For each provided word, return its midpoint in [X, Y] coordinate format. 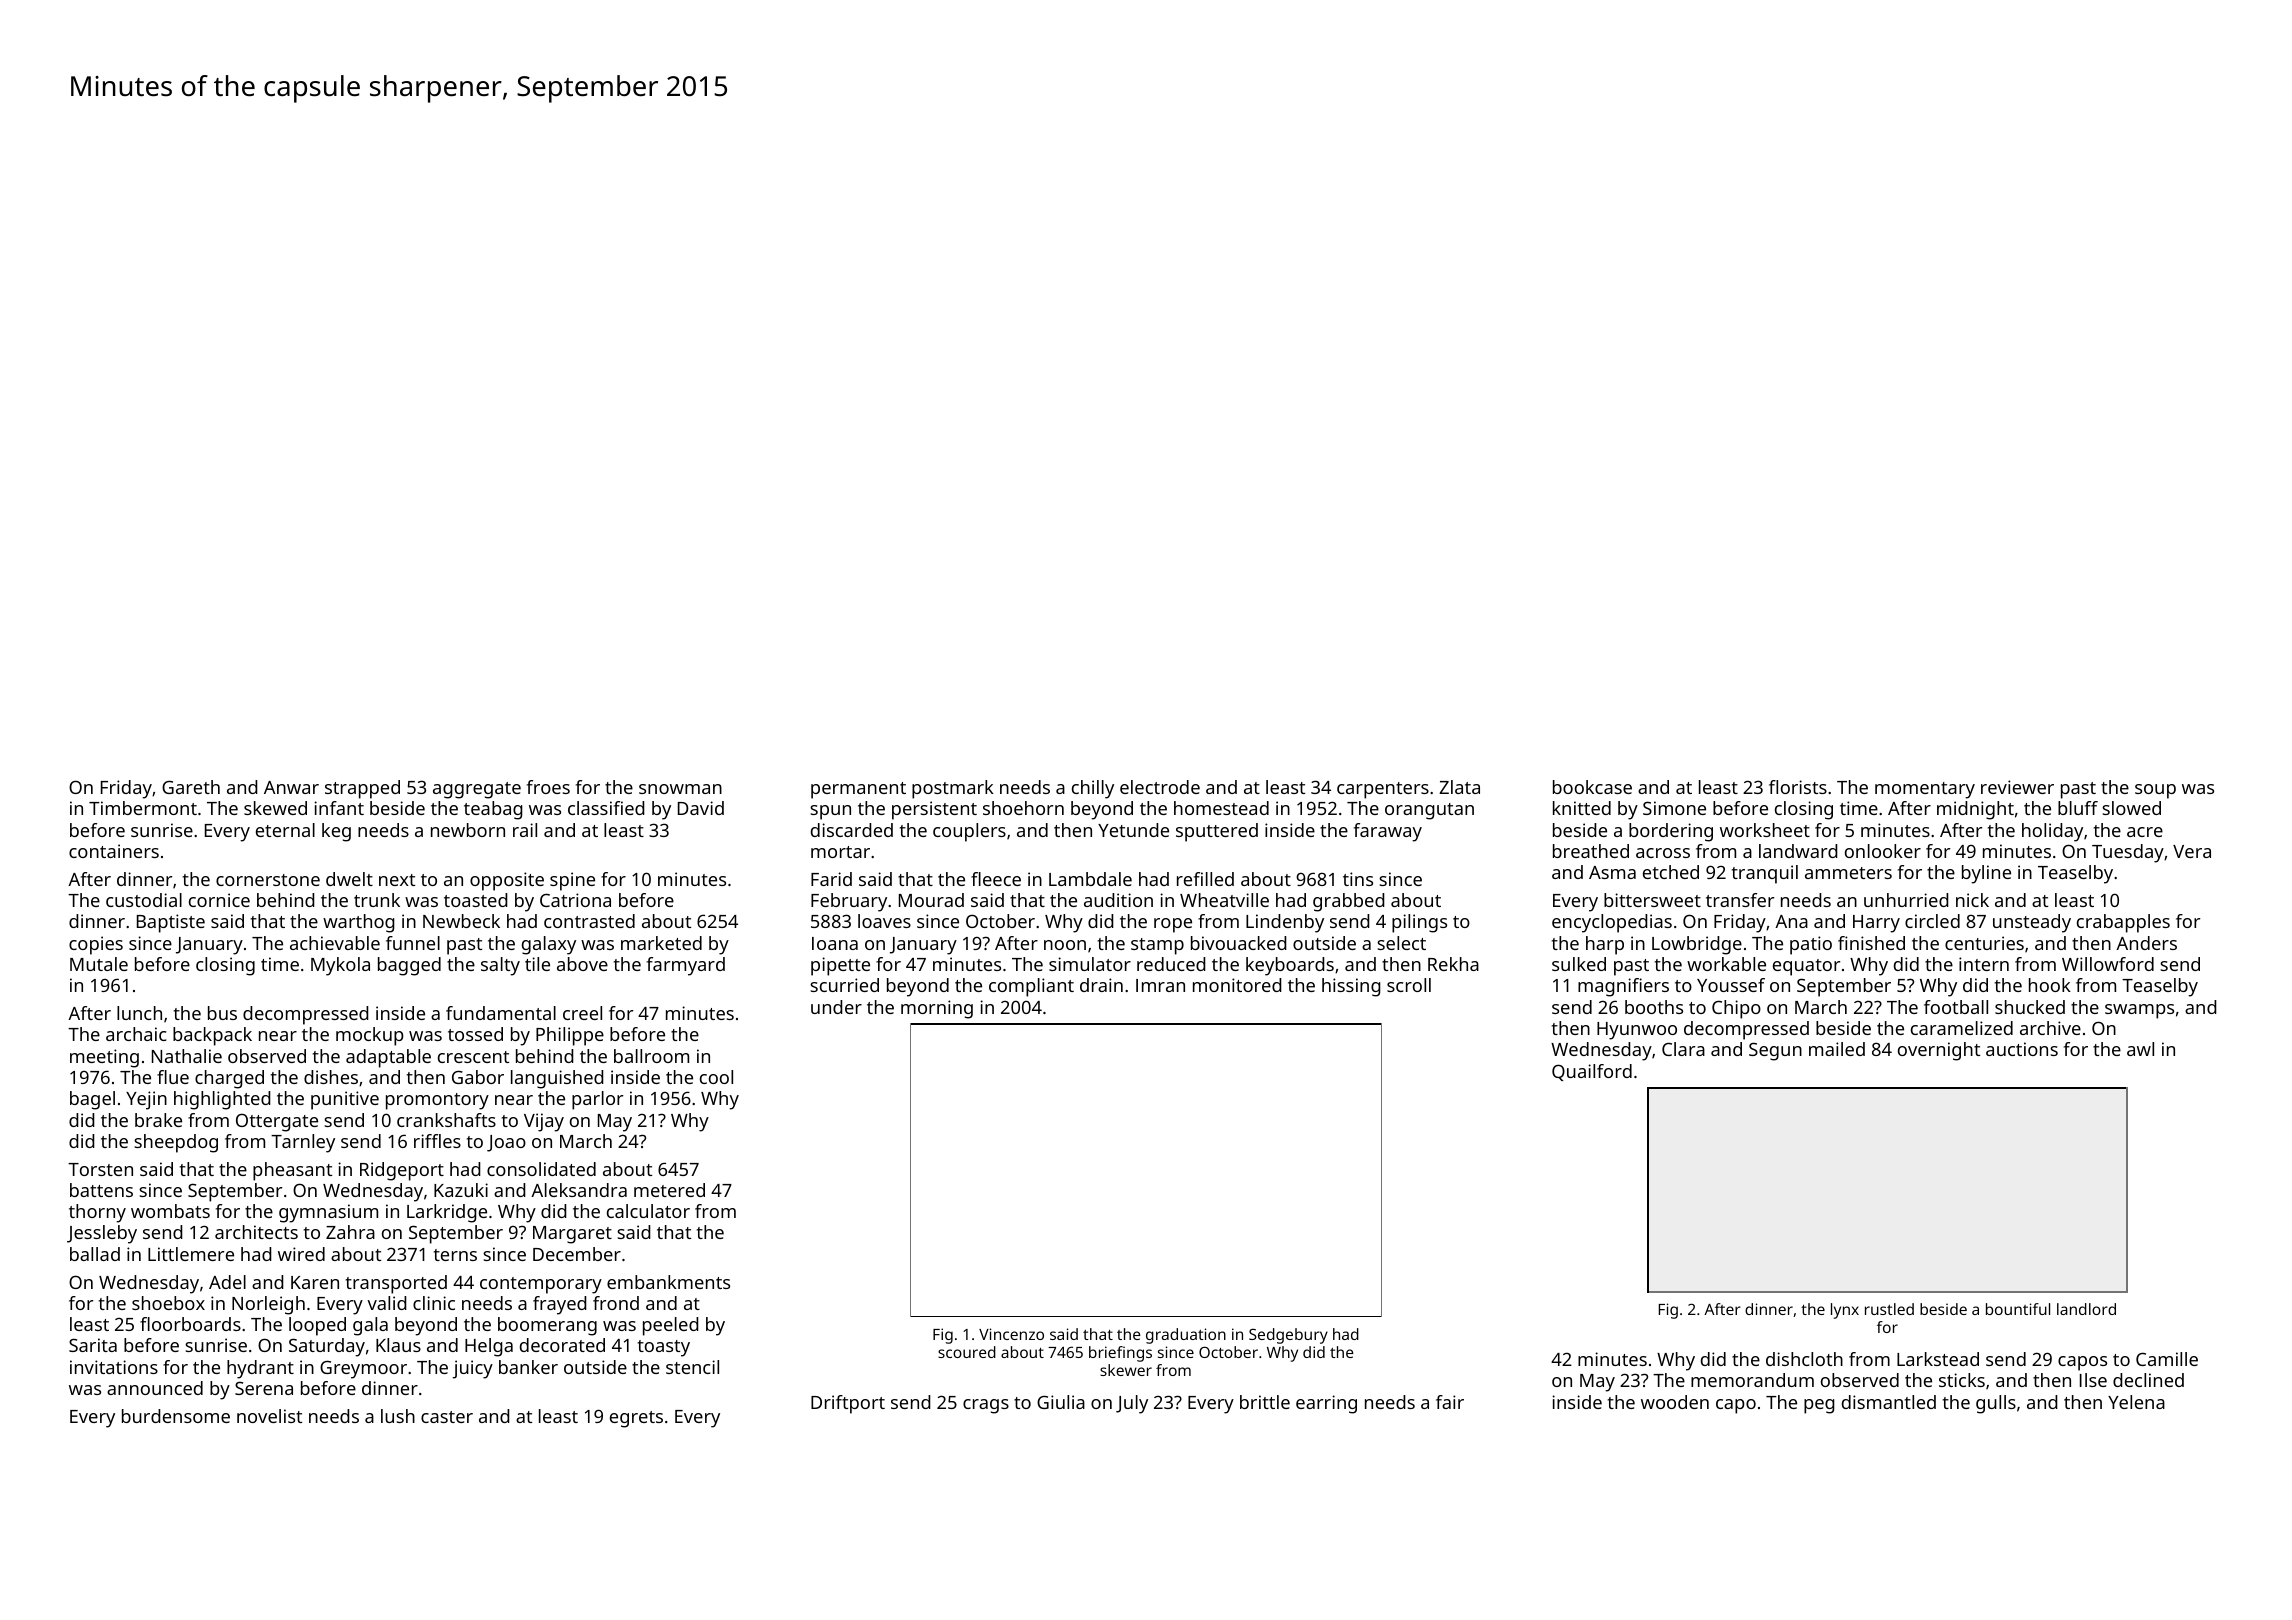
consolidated [541, 1169]
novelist [269, 1416]
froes [548, 787]
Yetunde [1133, 830]
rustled [1889, 1309]
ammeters [1848, 873]
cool [716, 1077]
